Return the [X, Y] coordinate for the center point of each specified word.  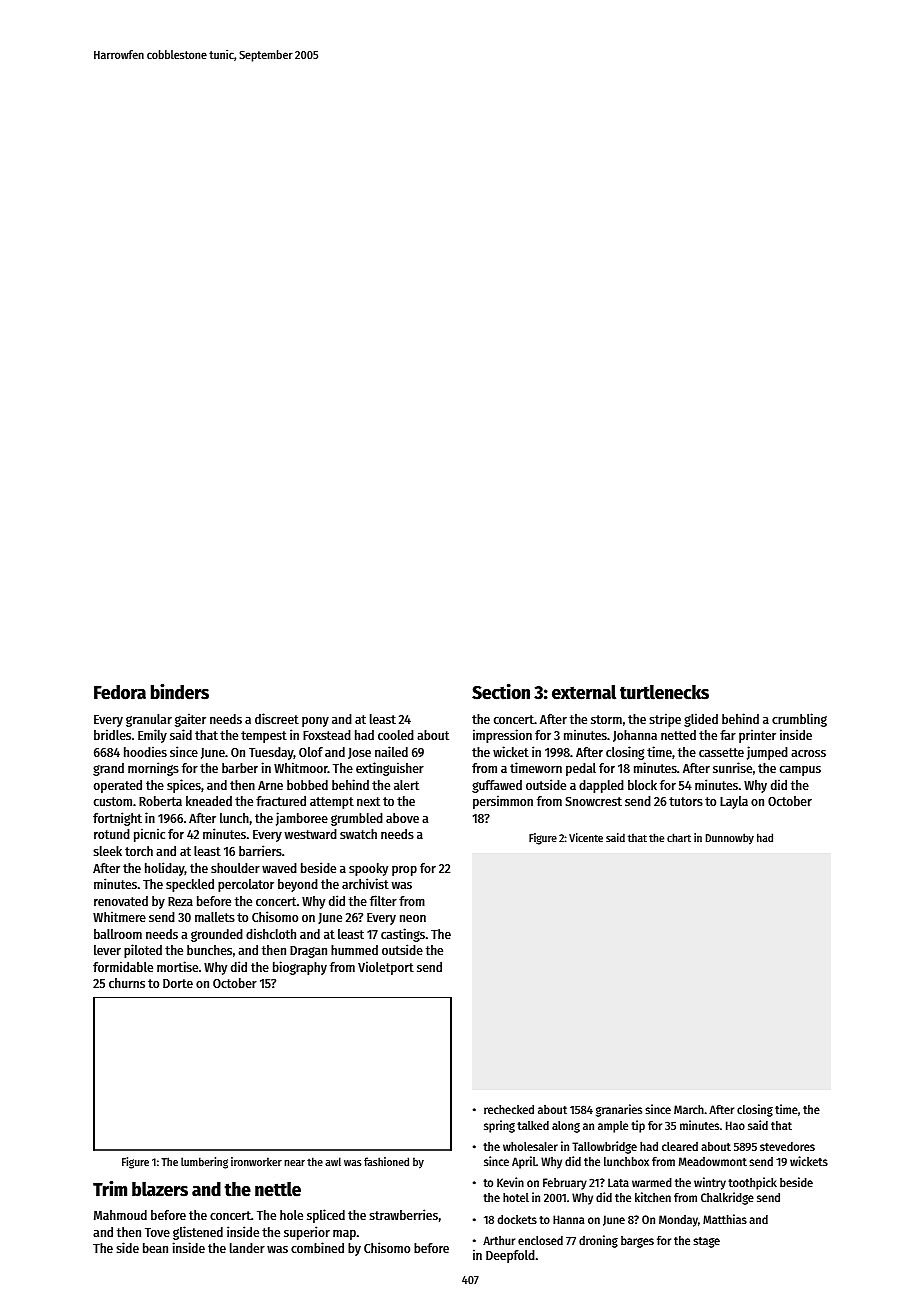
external [584, 692]
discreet [277, 718]
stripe [665, 720]
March [689, 1109]
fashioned [386, 1161]
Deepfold [510, 1256]
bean [155, 1248]
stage [706, 1242]
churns [127, 983]
